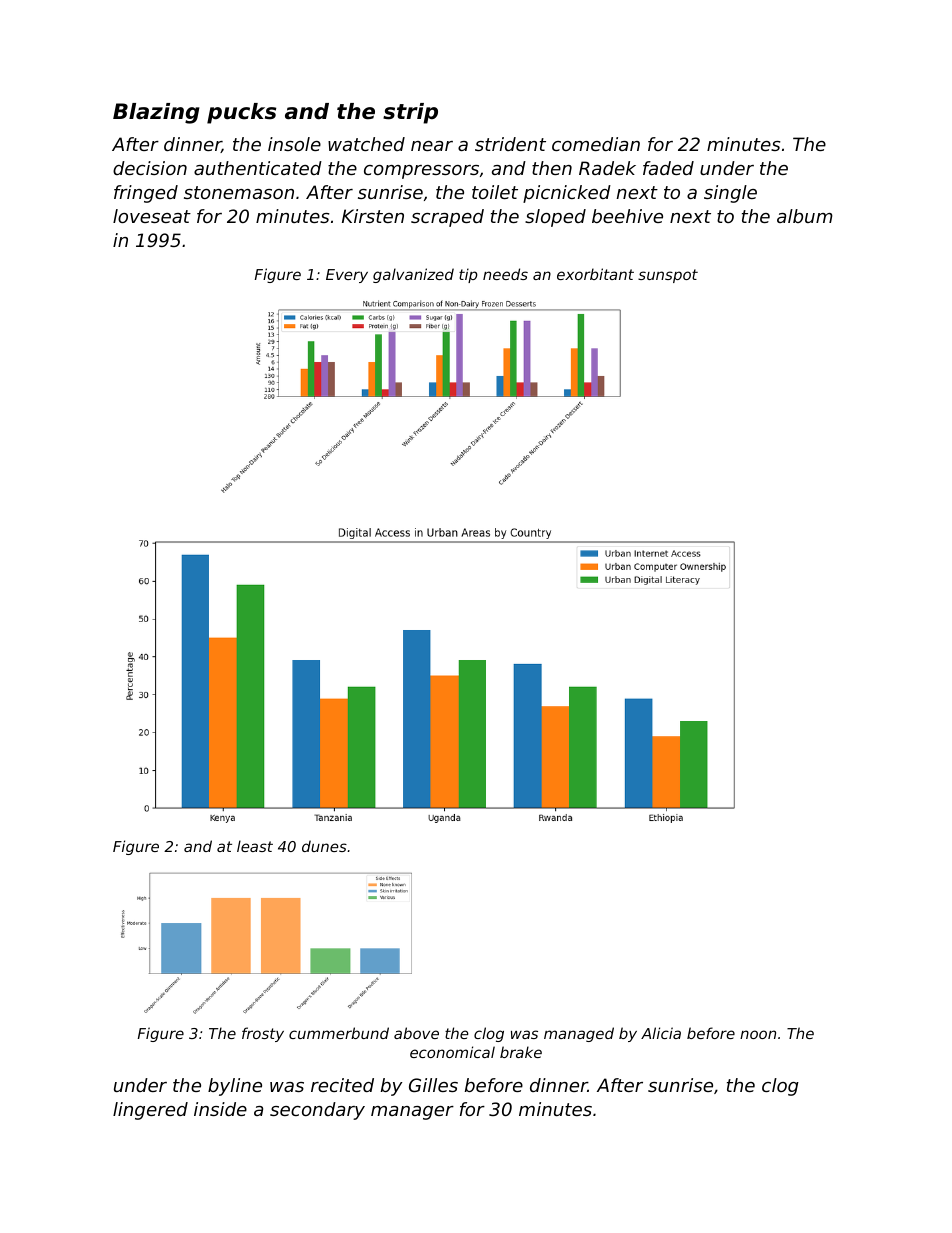 This document has width=952, height=1233. I want to click on cummerbund, so click(339, 1033).
